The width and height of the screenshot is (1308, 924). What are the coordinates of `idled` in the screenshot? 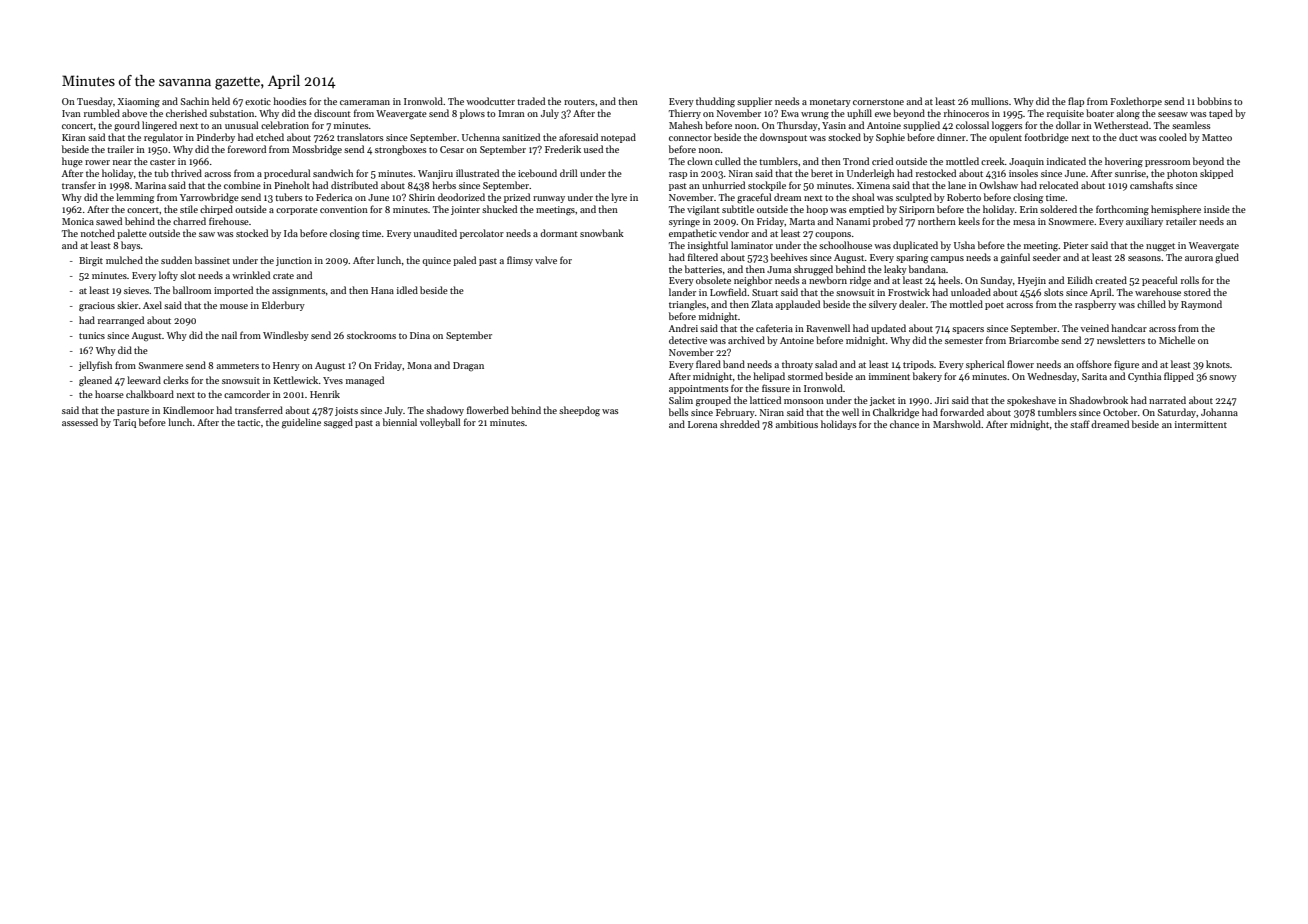 It's located at (407, 290).
